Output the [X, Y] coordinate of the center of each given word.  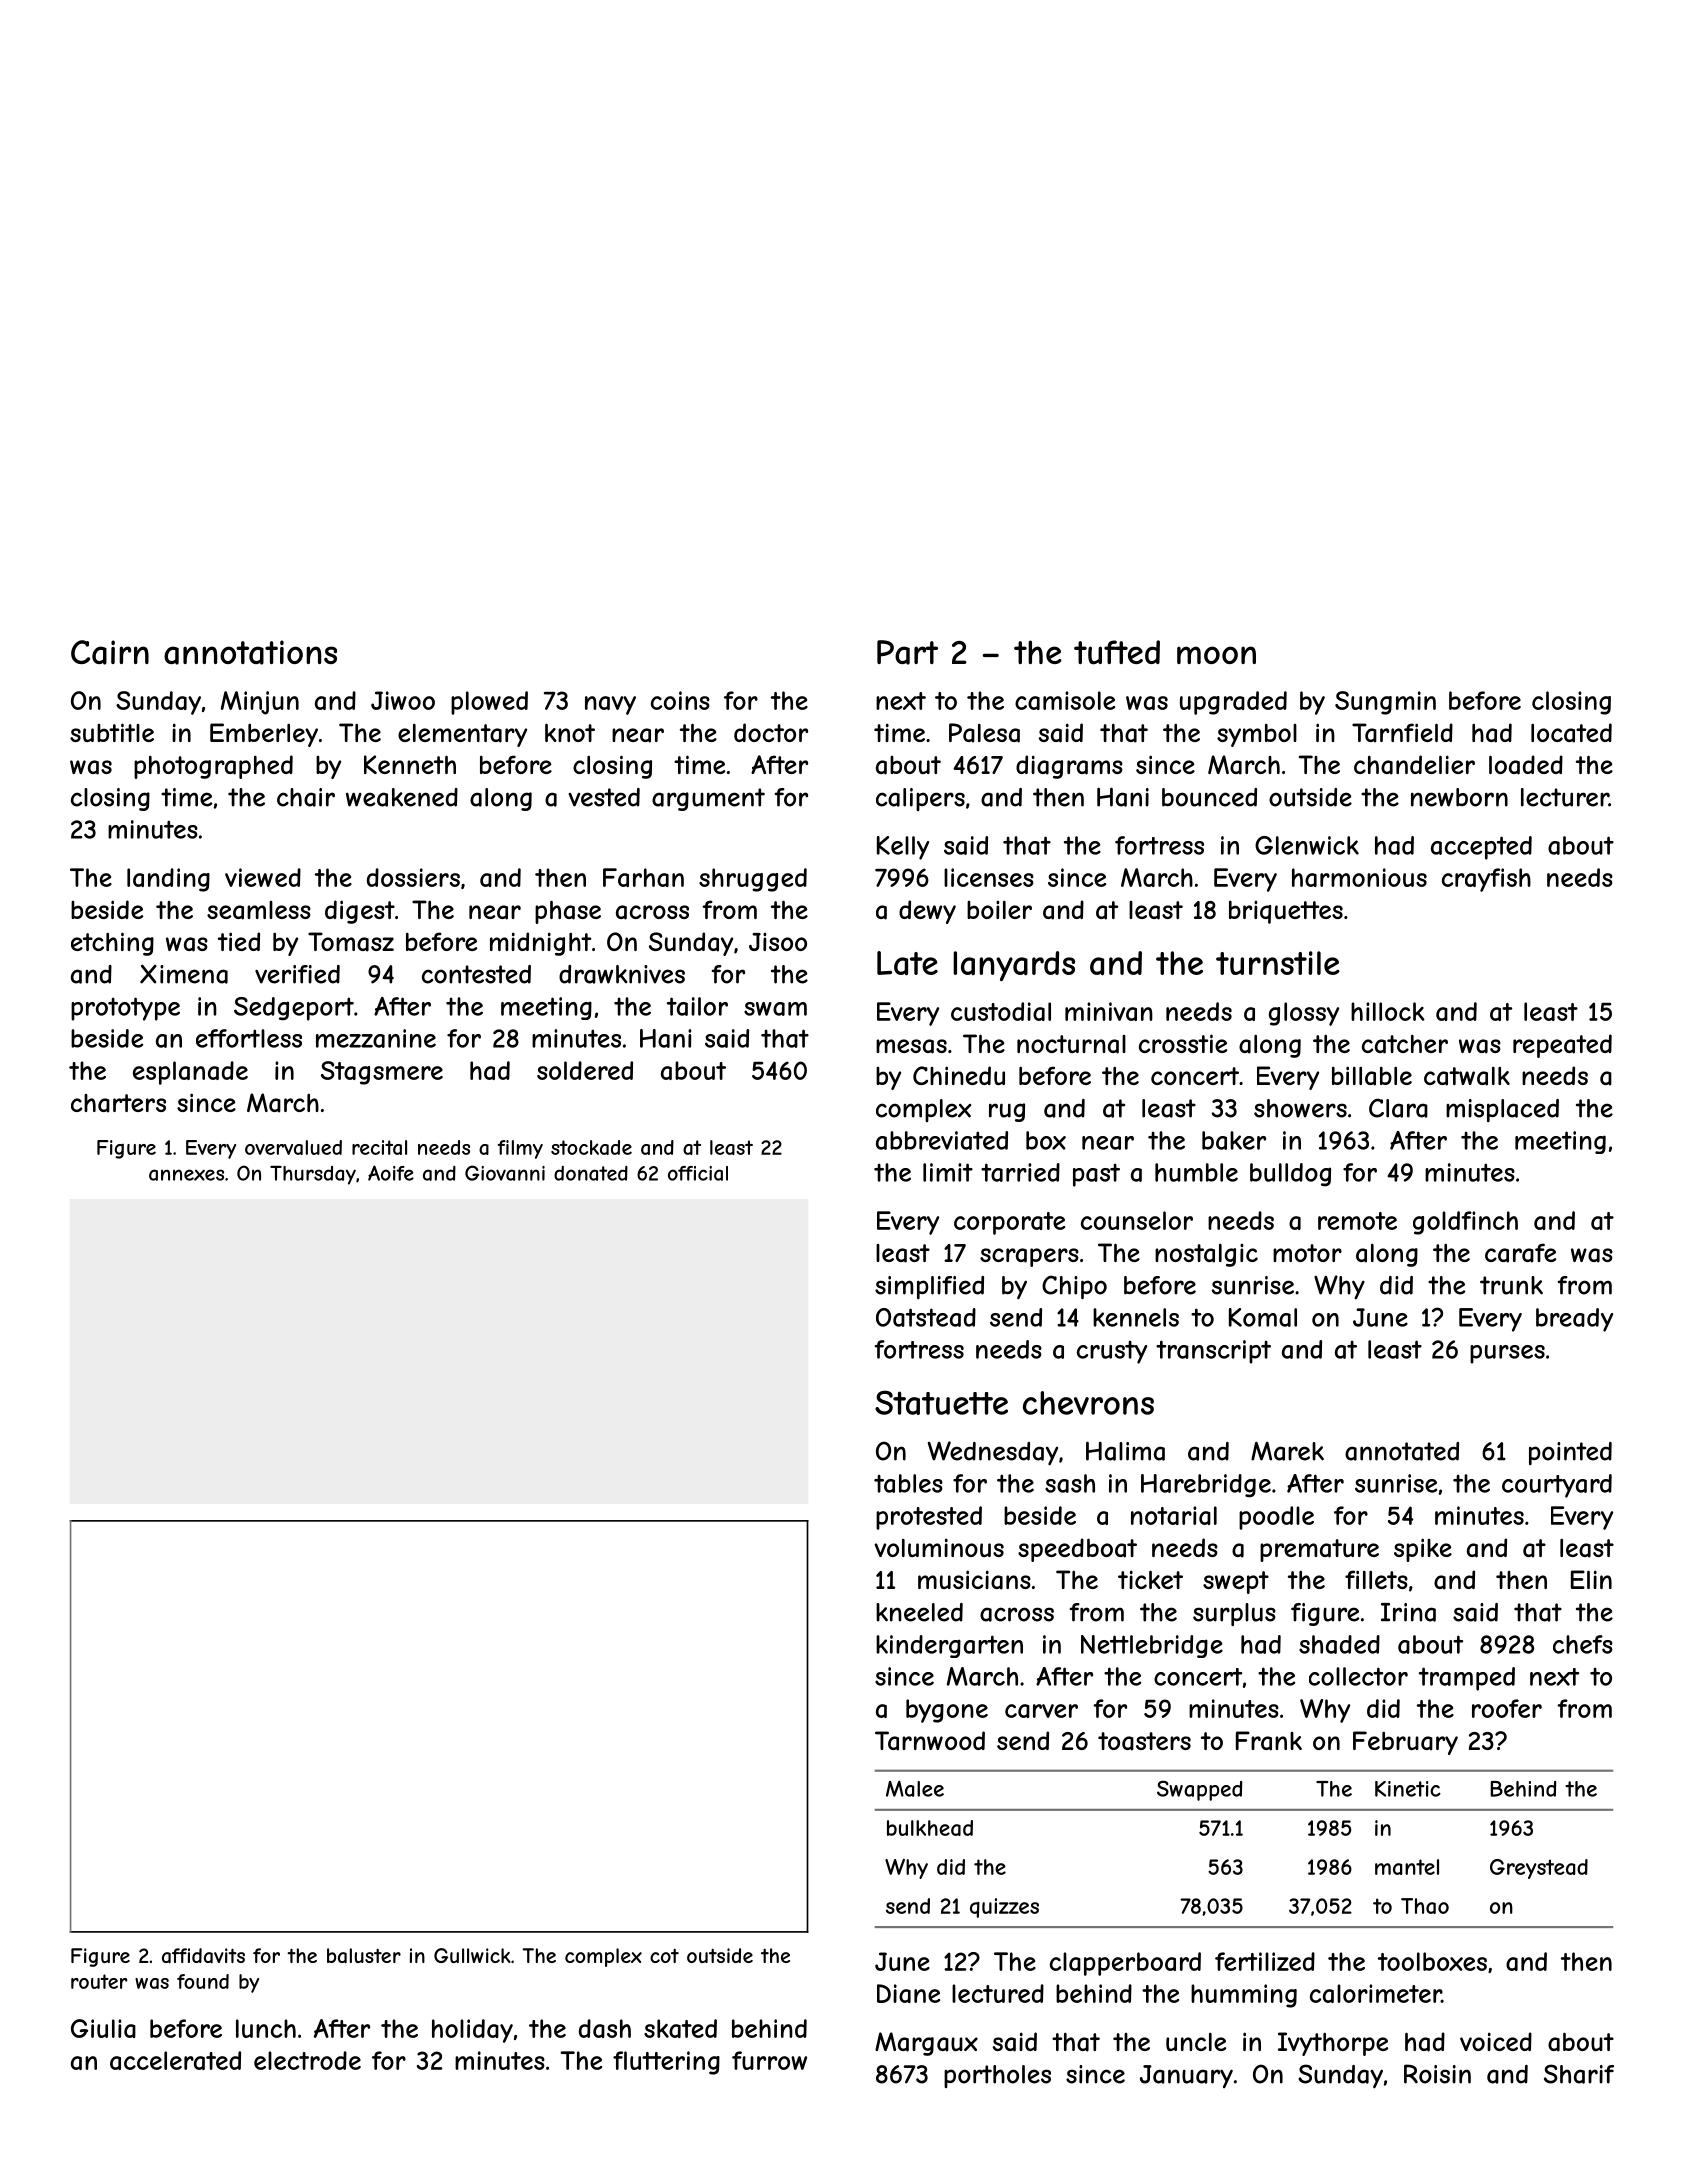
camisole [1065, 700]
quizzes [1004, 1908]
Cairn [110, 652]
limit [948, 1172]
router [99, 1981]
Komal [1263, 1317]
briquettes [1286, 912]
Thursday [313, 1175]
